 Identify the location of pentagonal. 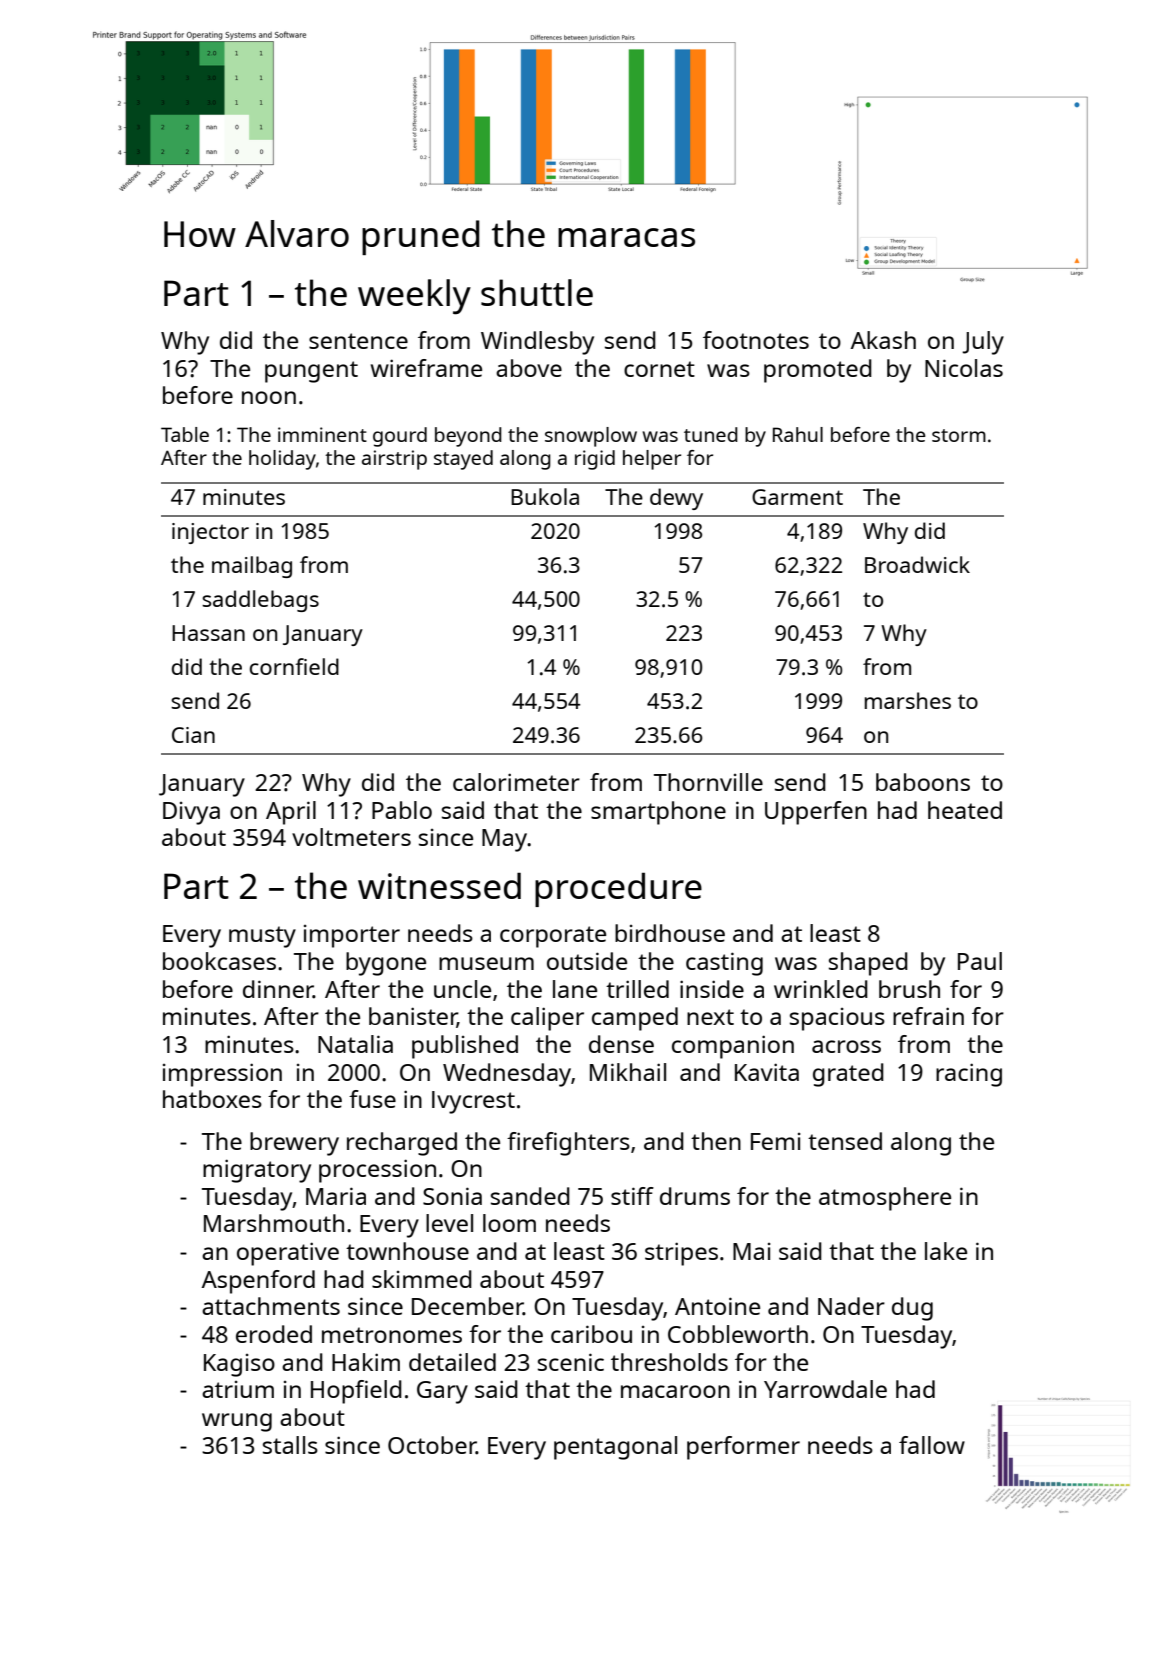
(615, 1448).
